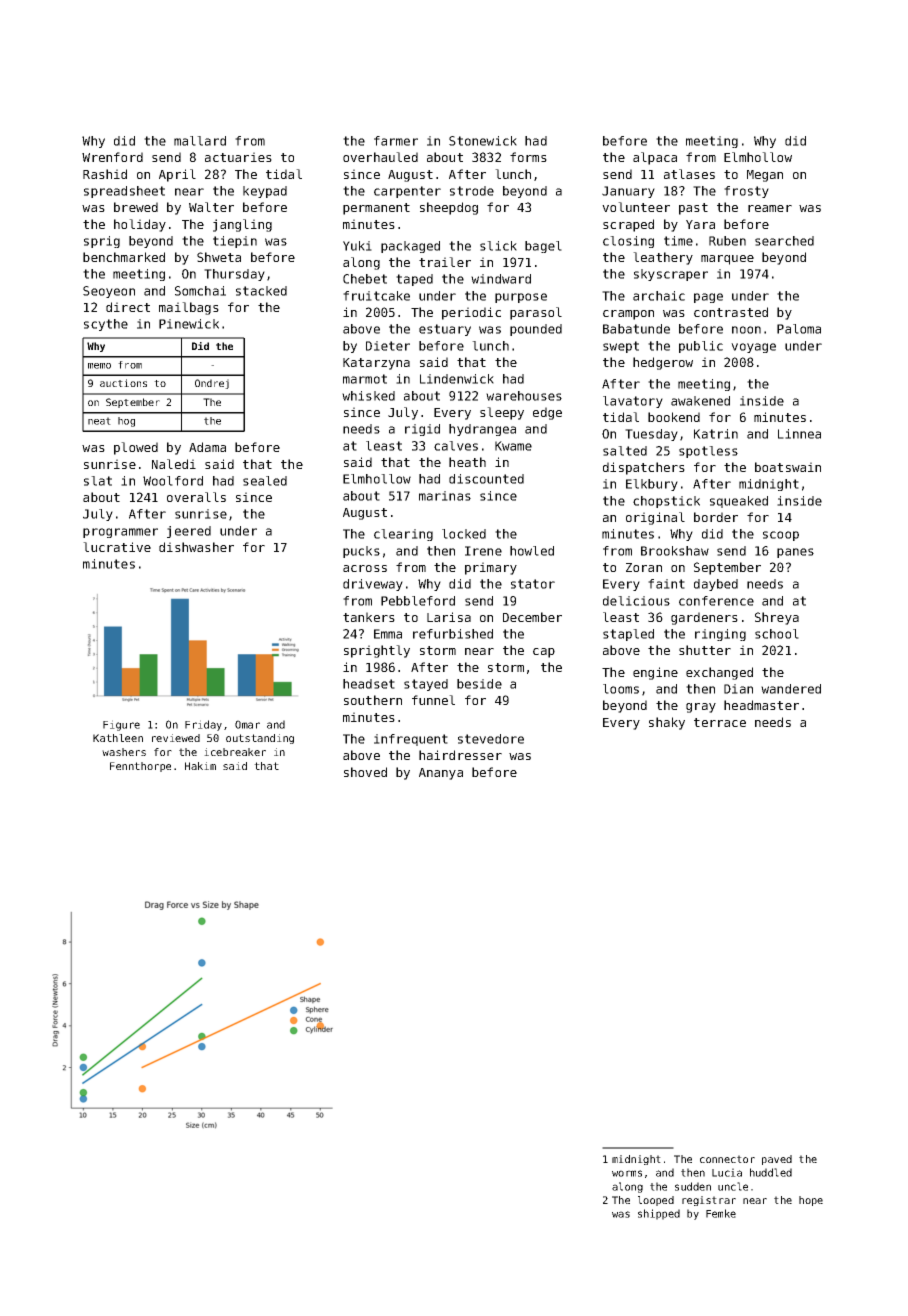 The width and height of the image is (908, 1316). I want to click on pucks, so click(361, 552).
